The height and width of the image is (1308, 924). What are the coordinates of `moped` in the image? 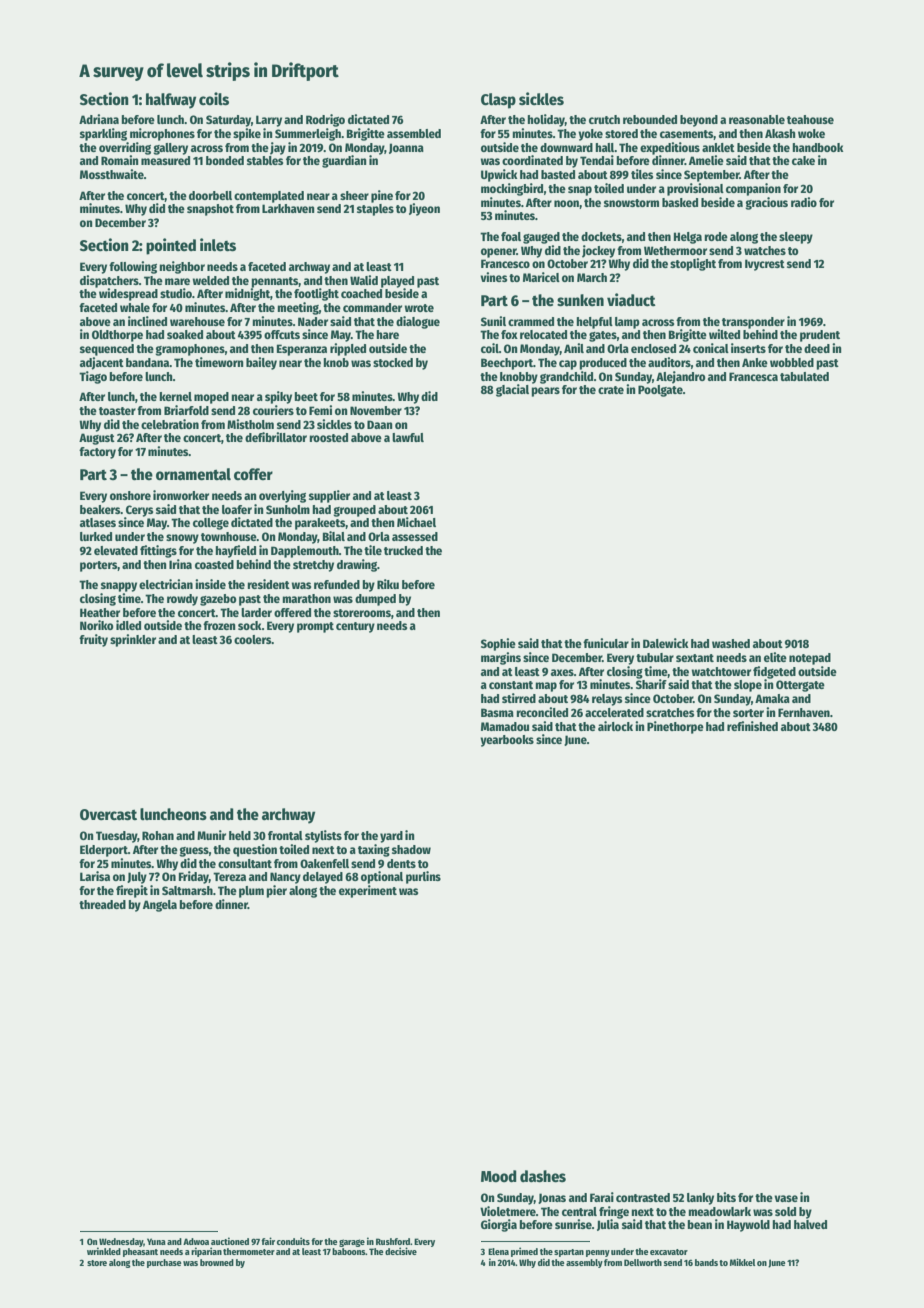 It's located at (211, 398).
